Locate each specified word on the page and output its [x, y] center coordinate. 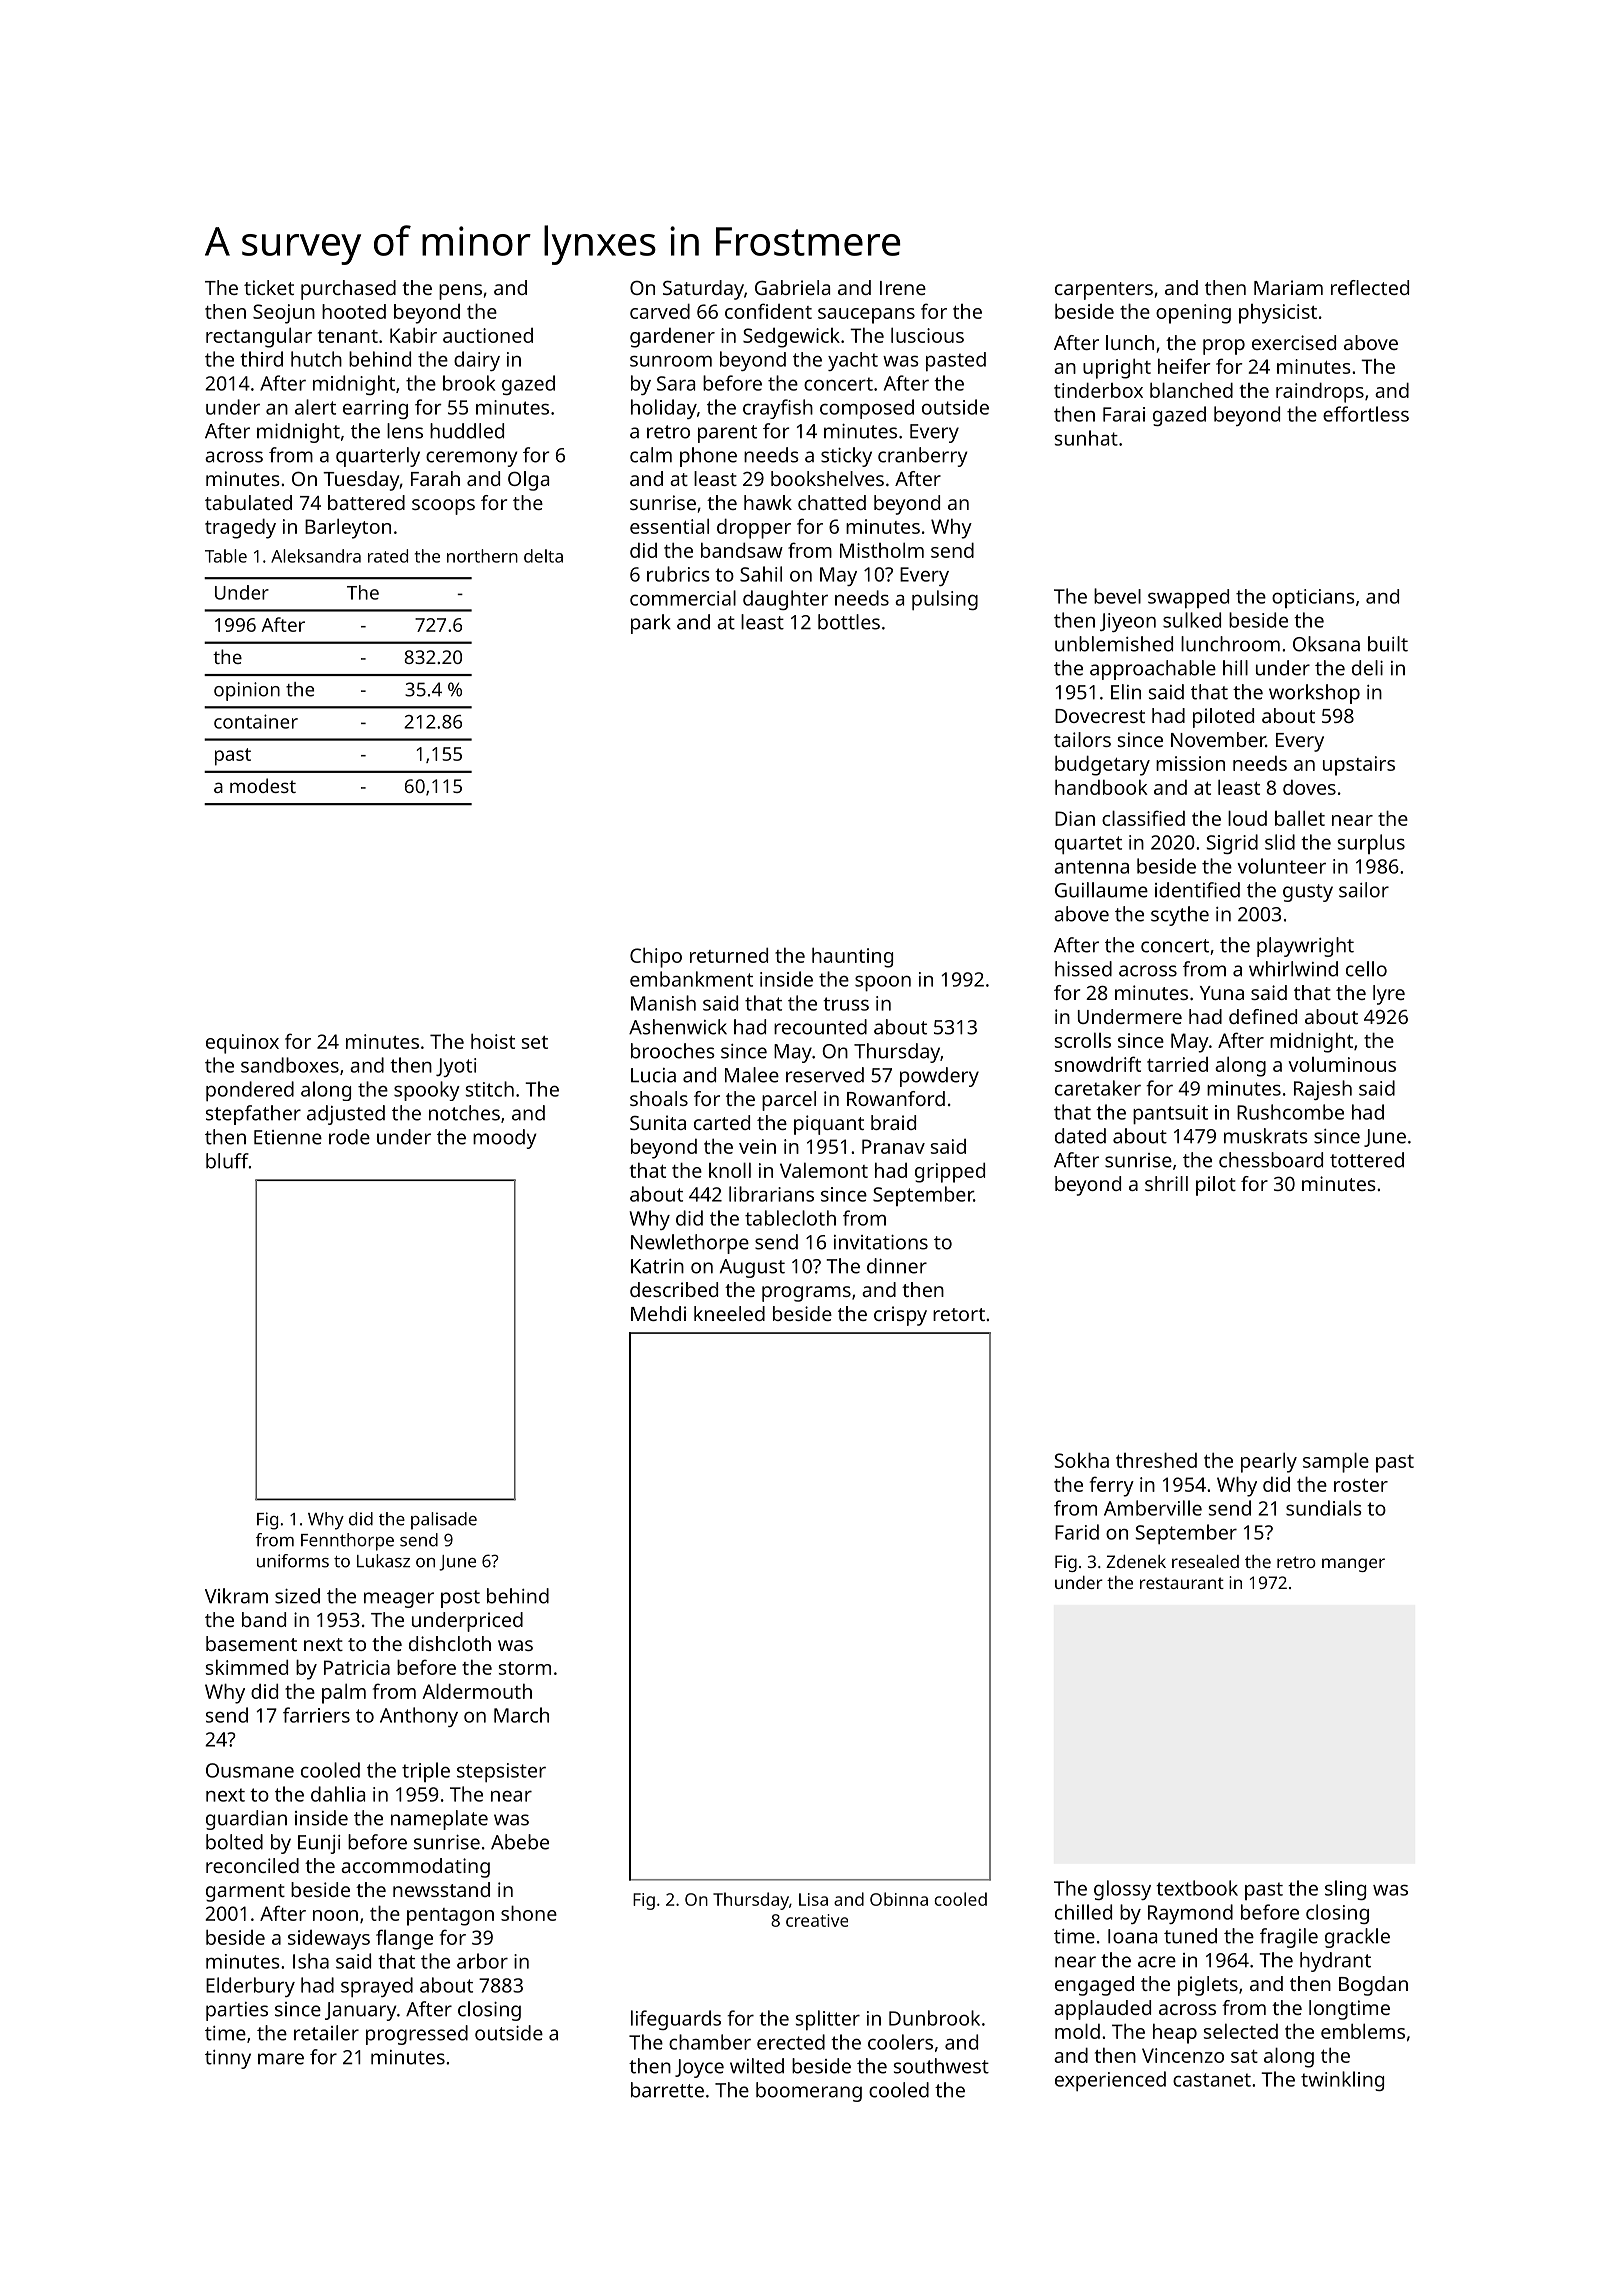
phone [708, 457]
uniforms [293, 1561]
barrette [667, 2090]
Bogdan [1373, 1986]
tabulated [248, 502]
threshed [1156, 1460]
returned [729, 955]
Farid [1077, 1532]
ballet [1300, 818]
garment [245, 1893]
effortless [1366, 414]
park [651, 624]
